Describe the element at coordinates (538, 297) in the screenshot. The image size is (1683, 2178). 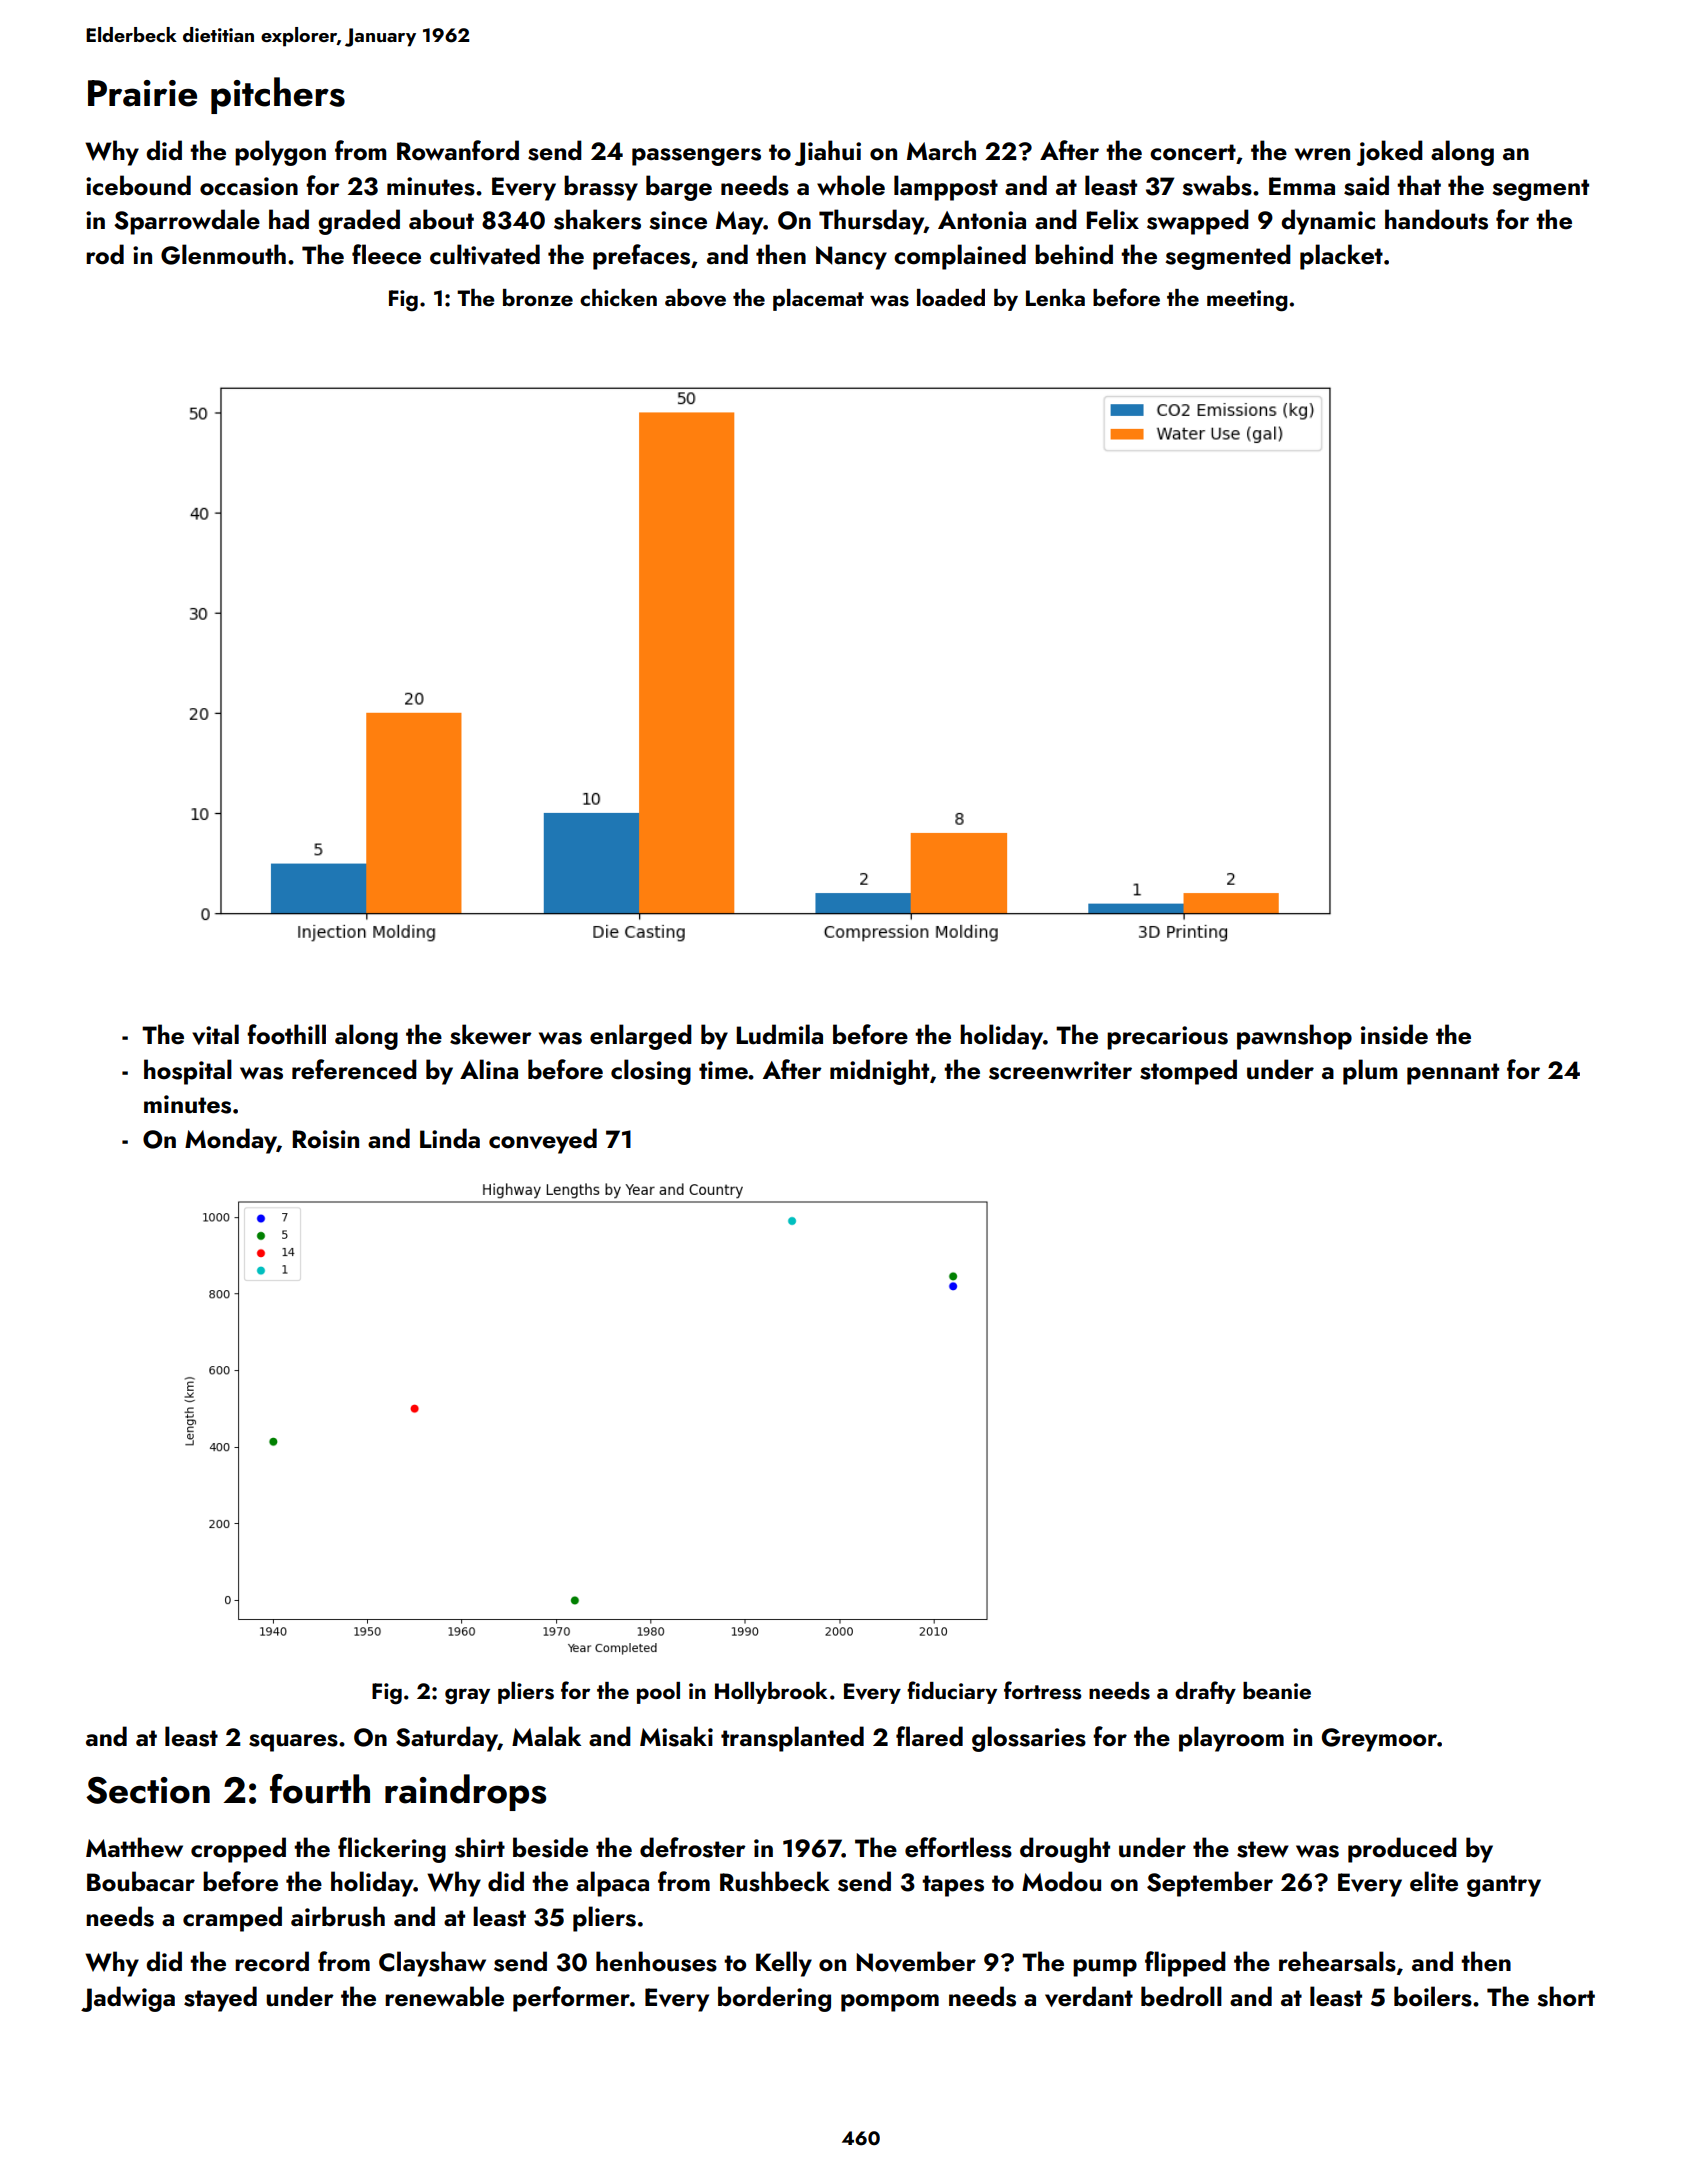
I see `bronze` at that location.
